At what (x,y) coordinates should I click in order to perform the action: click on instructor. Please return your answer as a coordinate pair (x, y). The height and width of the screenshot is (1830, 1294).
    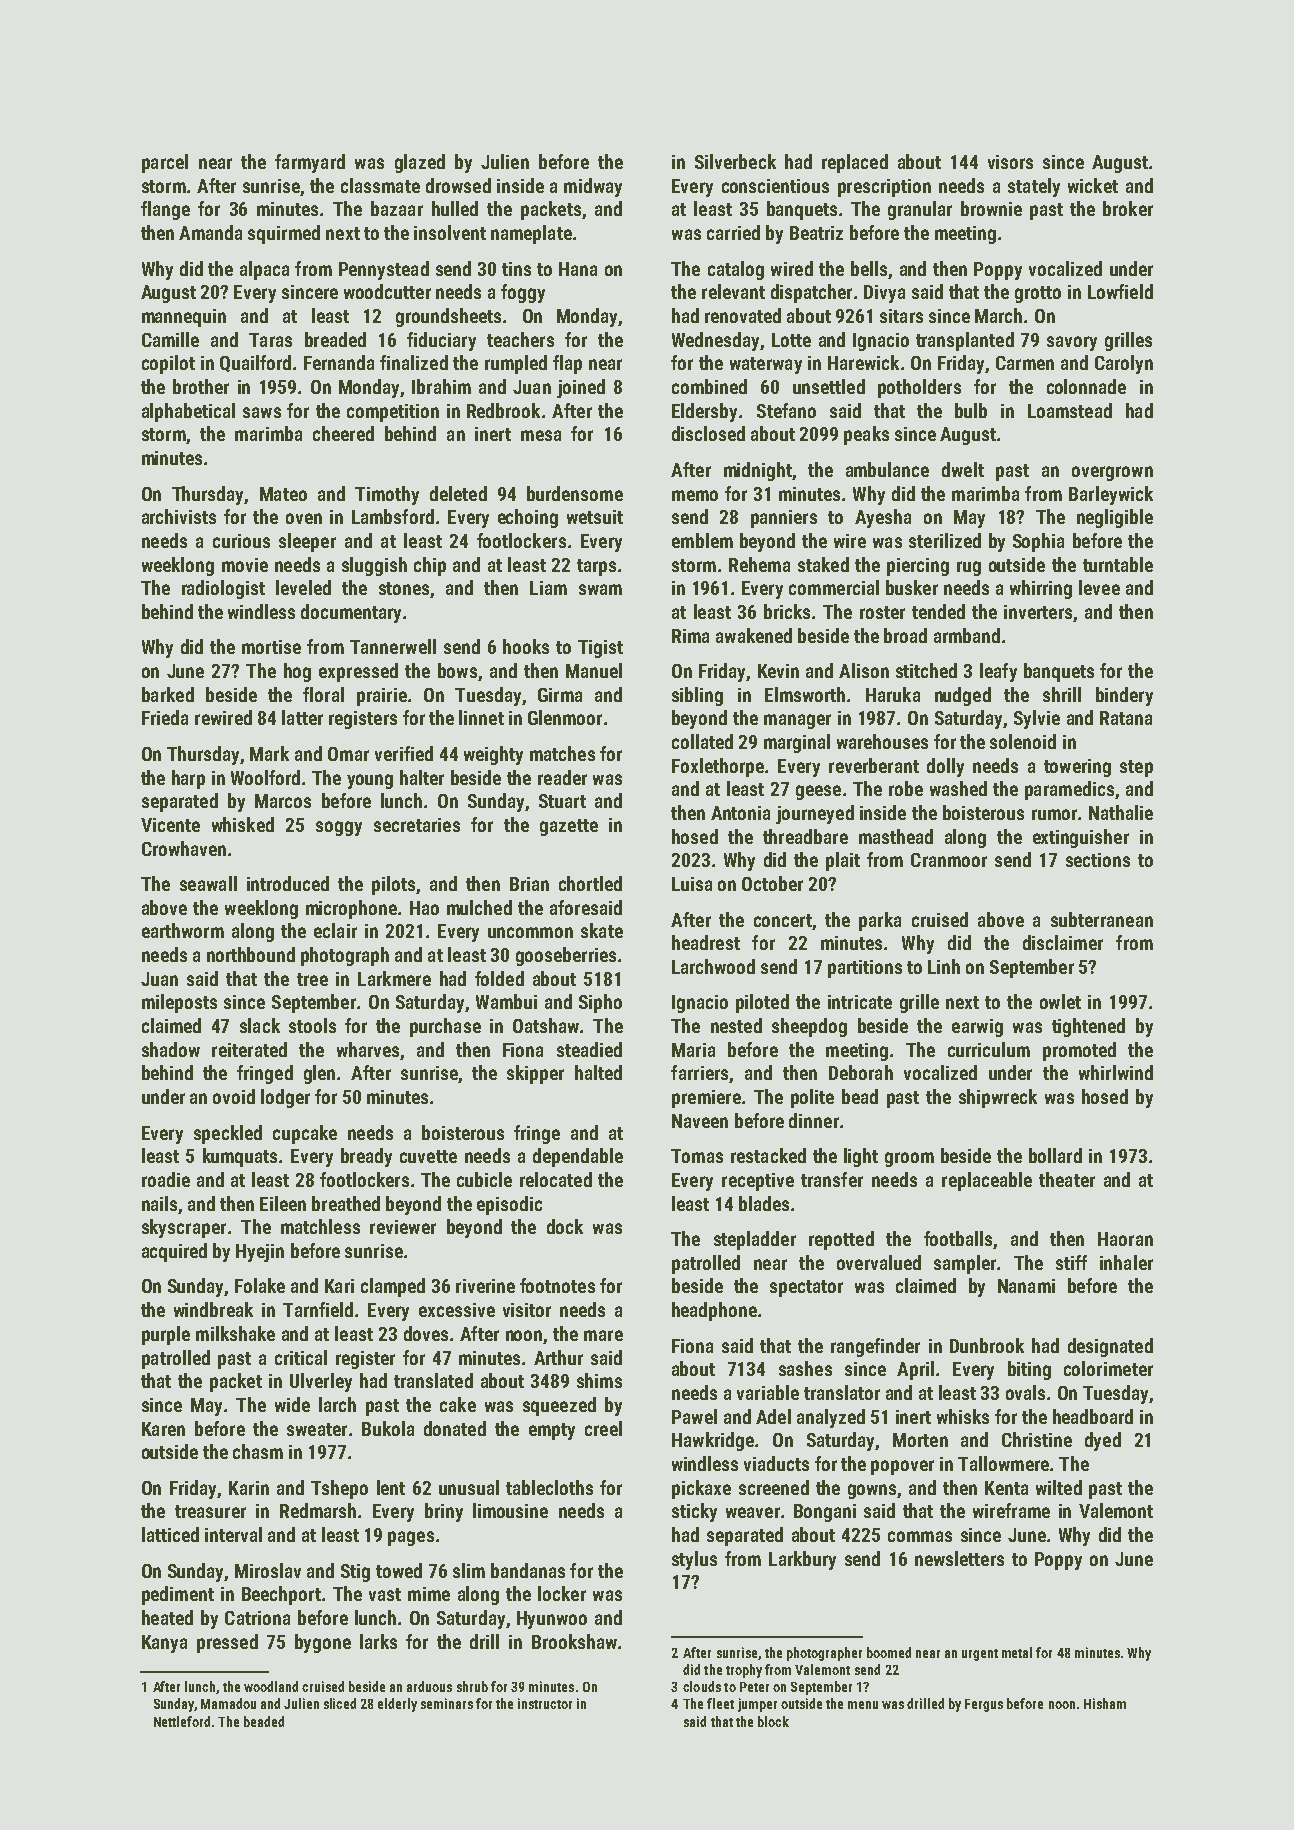
    Looking at the image, I should click on (545, 1703).
